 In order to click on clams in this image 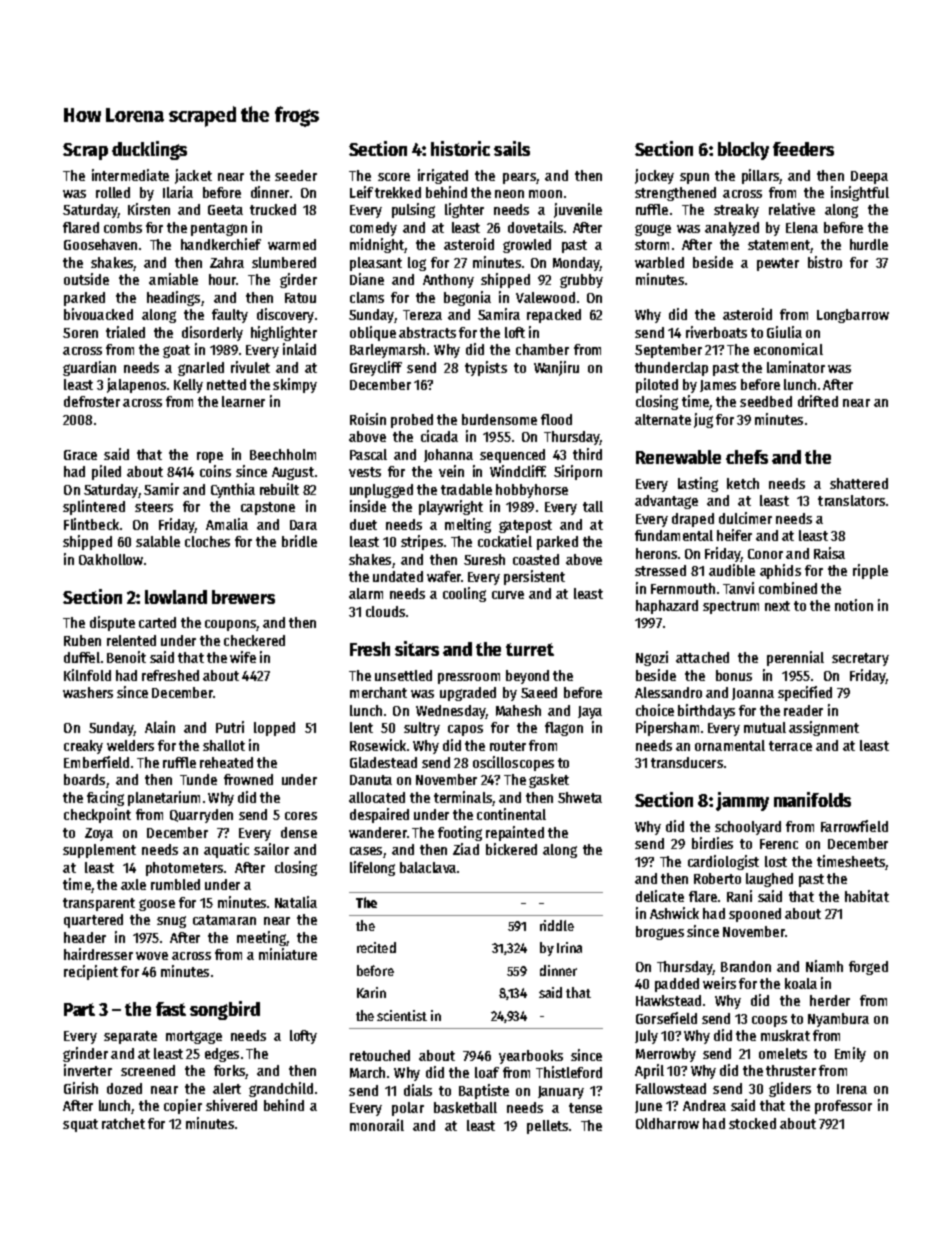, I will do `click(367, 297)`.
